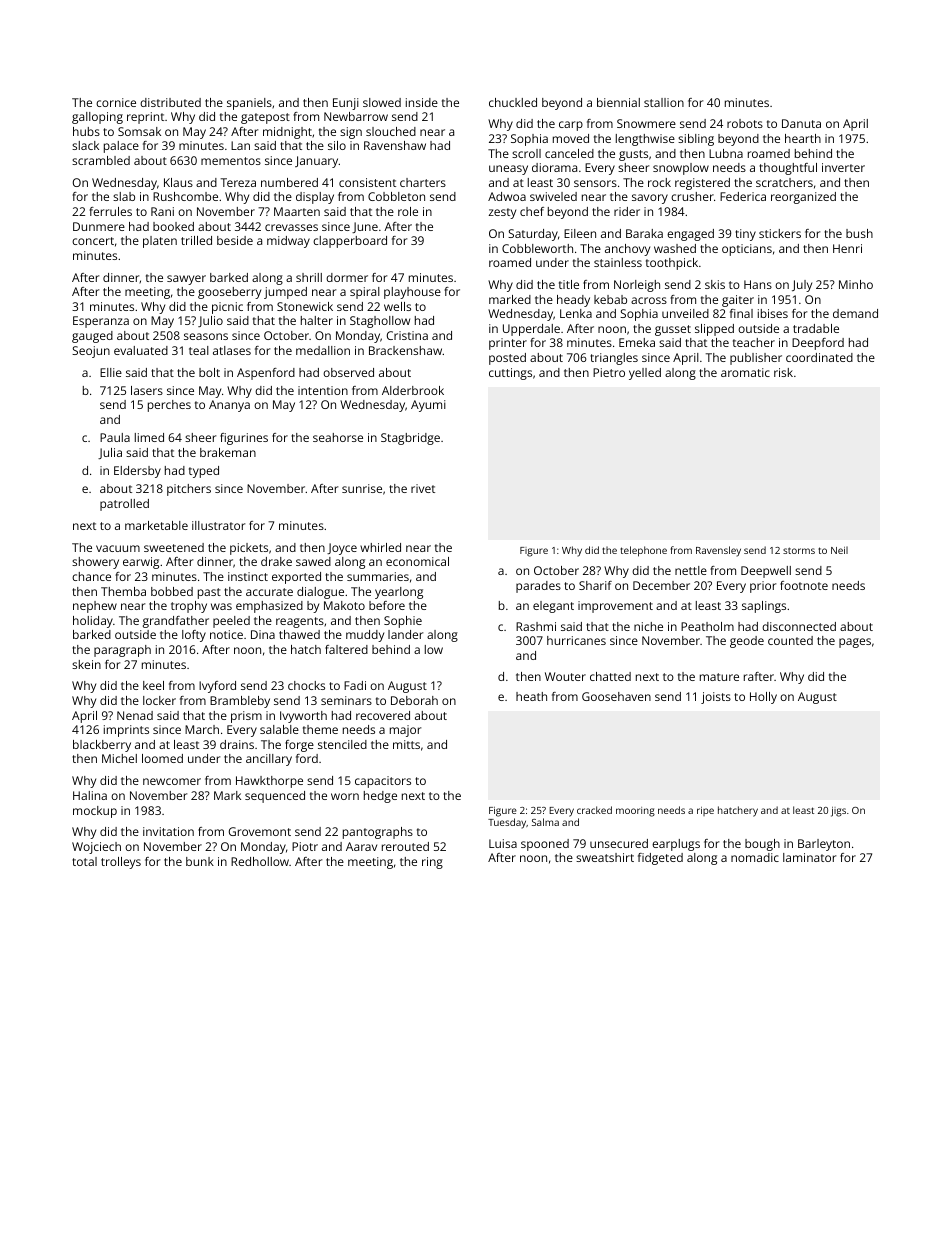  Describe the element at coordinates (618, 102) in the image. I see `biennial` at that location.
